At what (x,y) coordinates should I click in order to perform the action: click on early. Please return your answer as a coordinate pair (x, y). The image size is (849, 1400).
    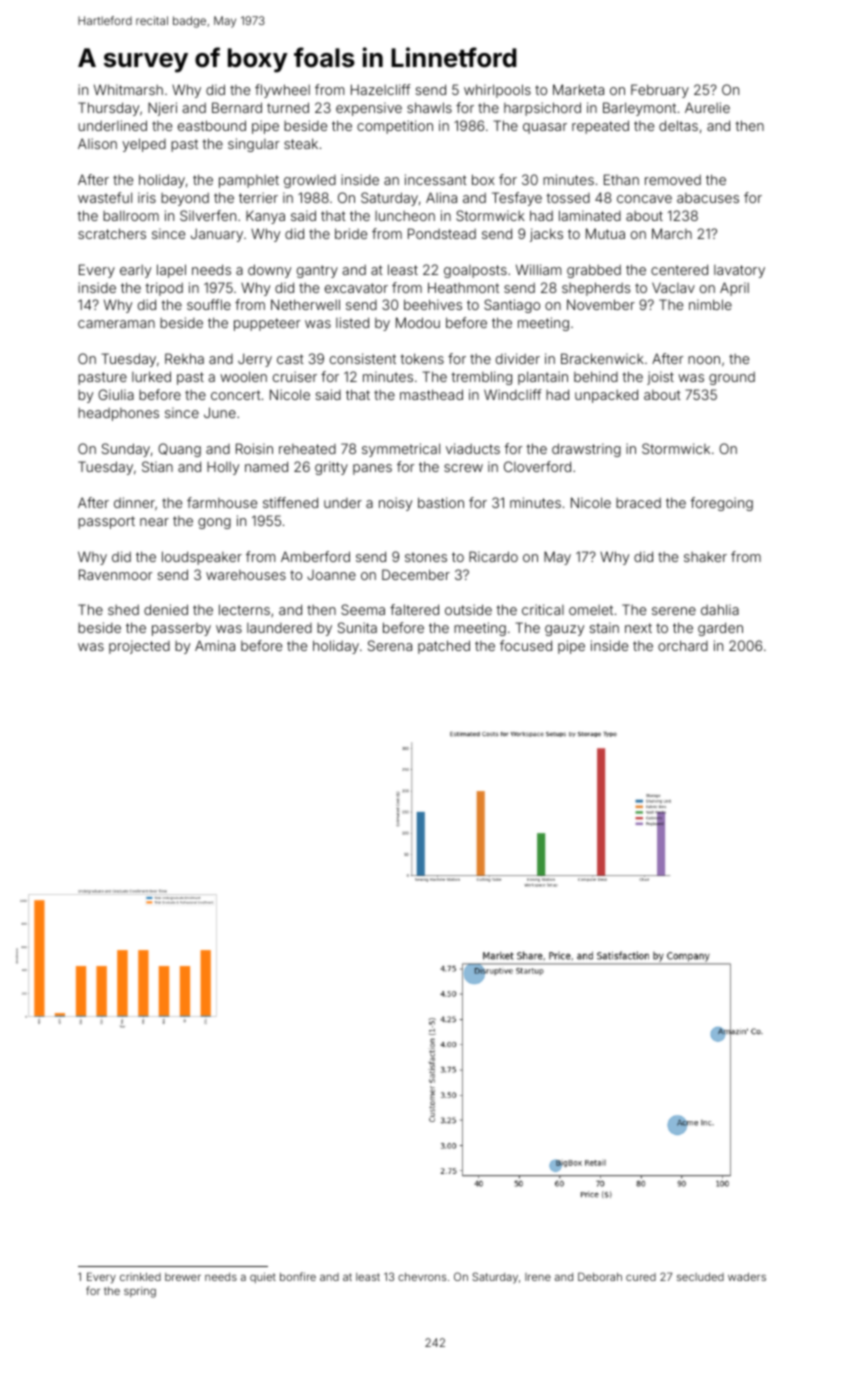
    Looking at the image, I should click on (135, 271).
